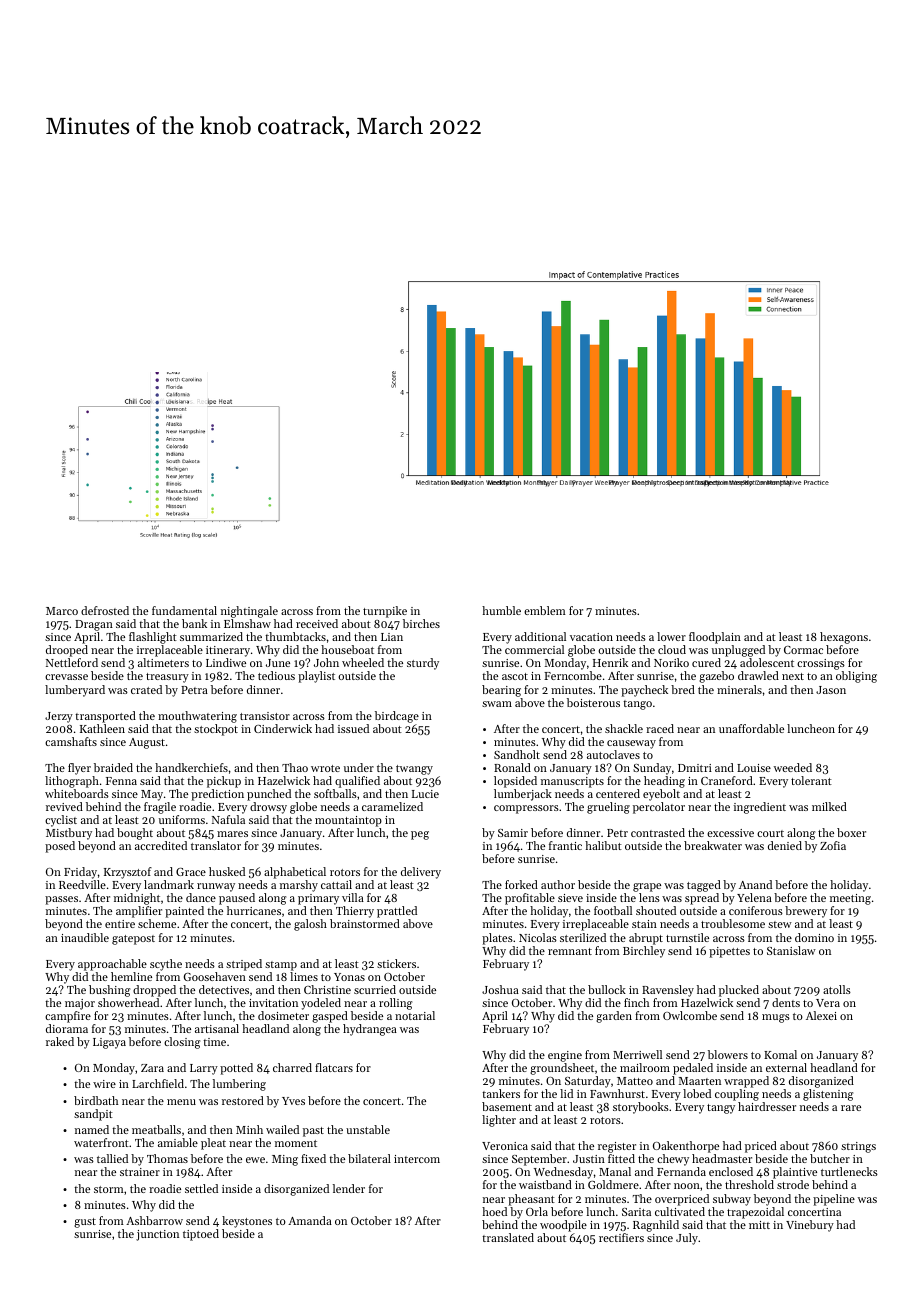 This image has width=924, height=1308. Describe the element at coordinates (201, 1188) in the image. I see `settled` at that location.
